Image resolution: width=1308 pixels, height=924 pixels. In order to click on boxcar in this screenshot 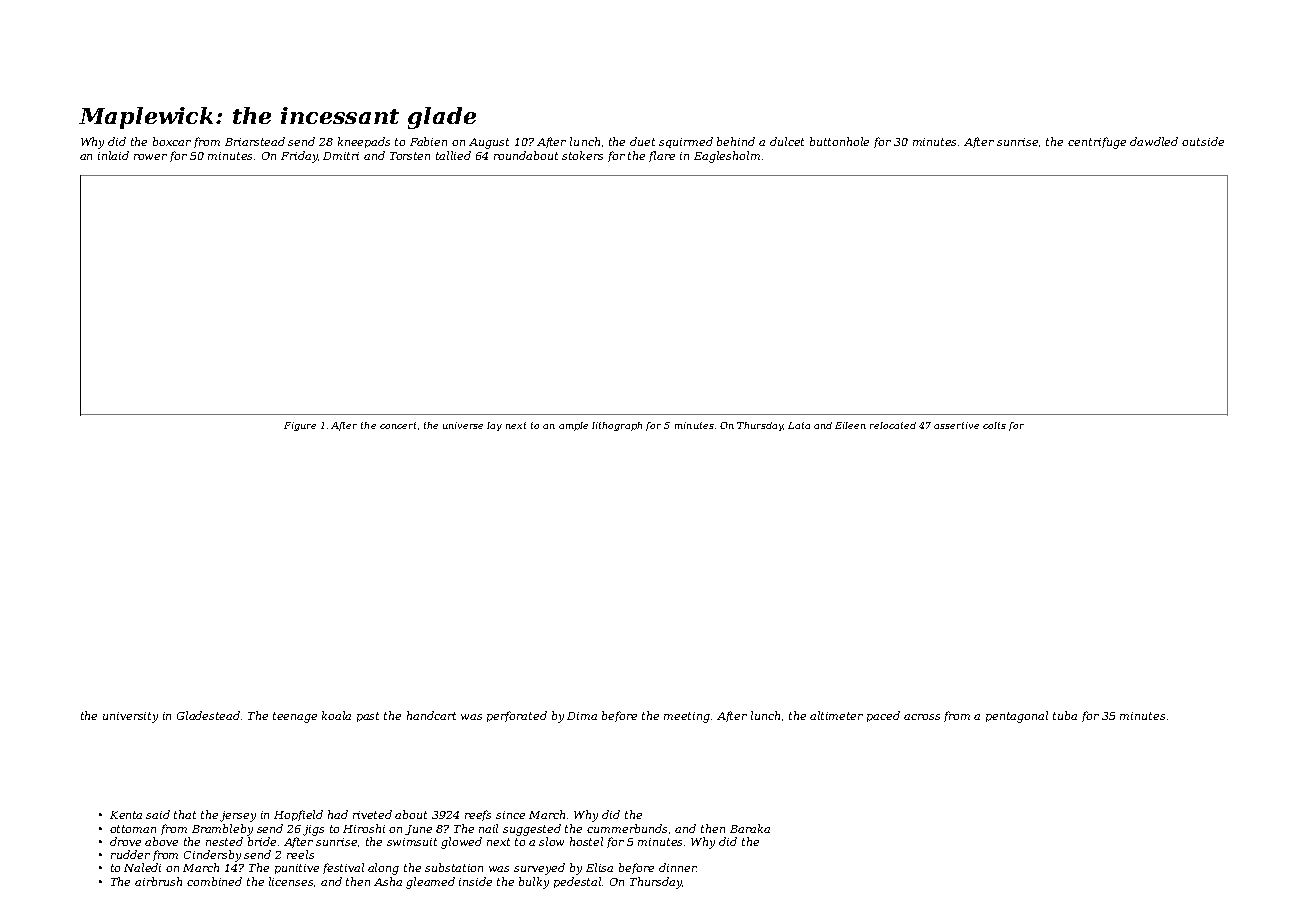, I will do `click(172, 141)`.
